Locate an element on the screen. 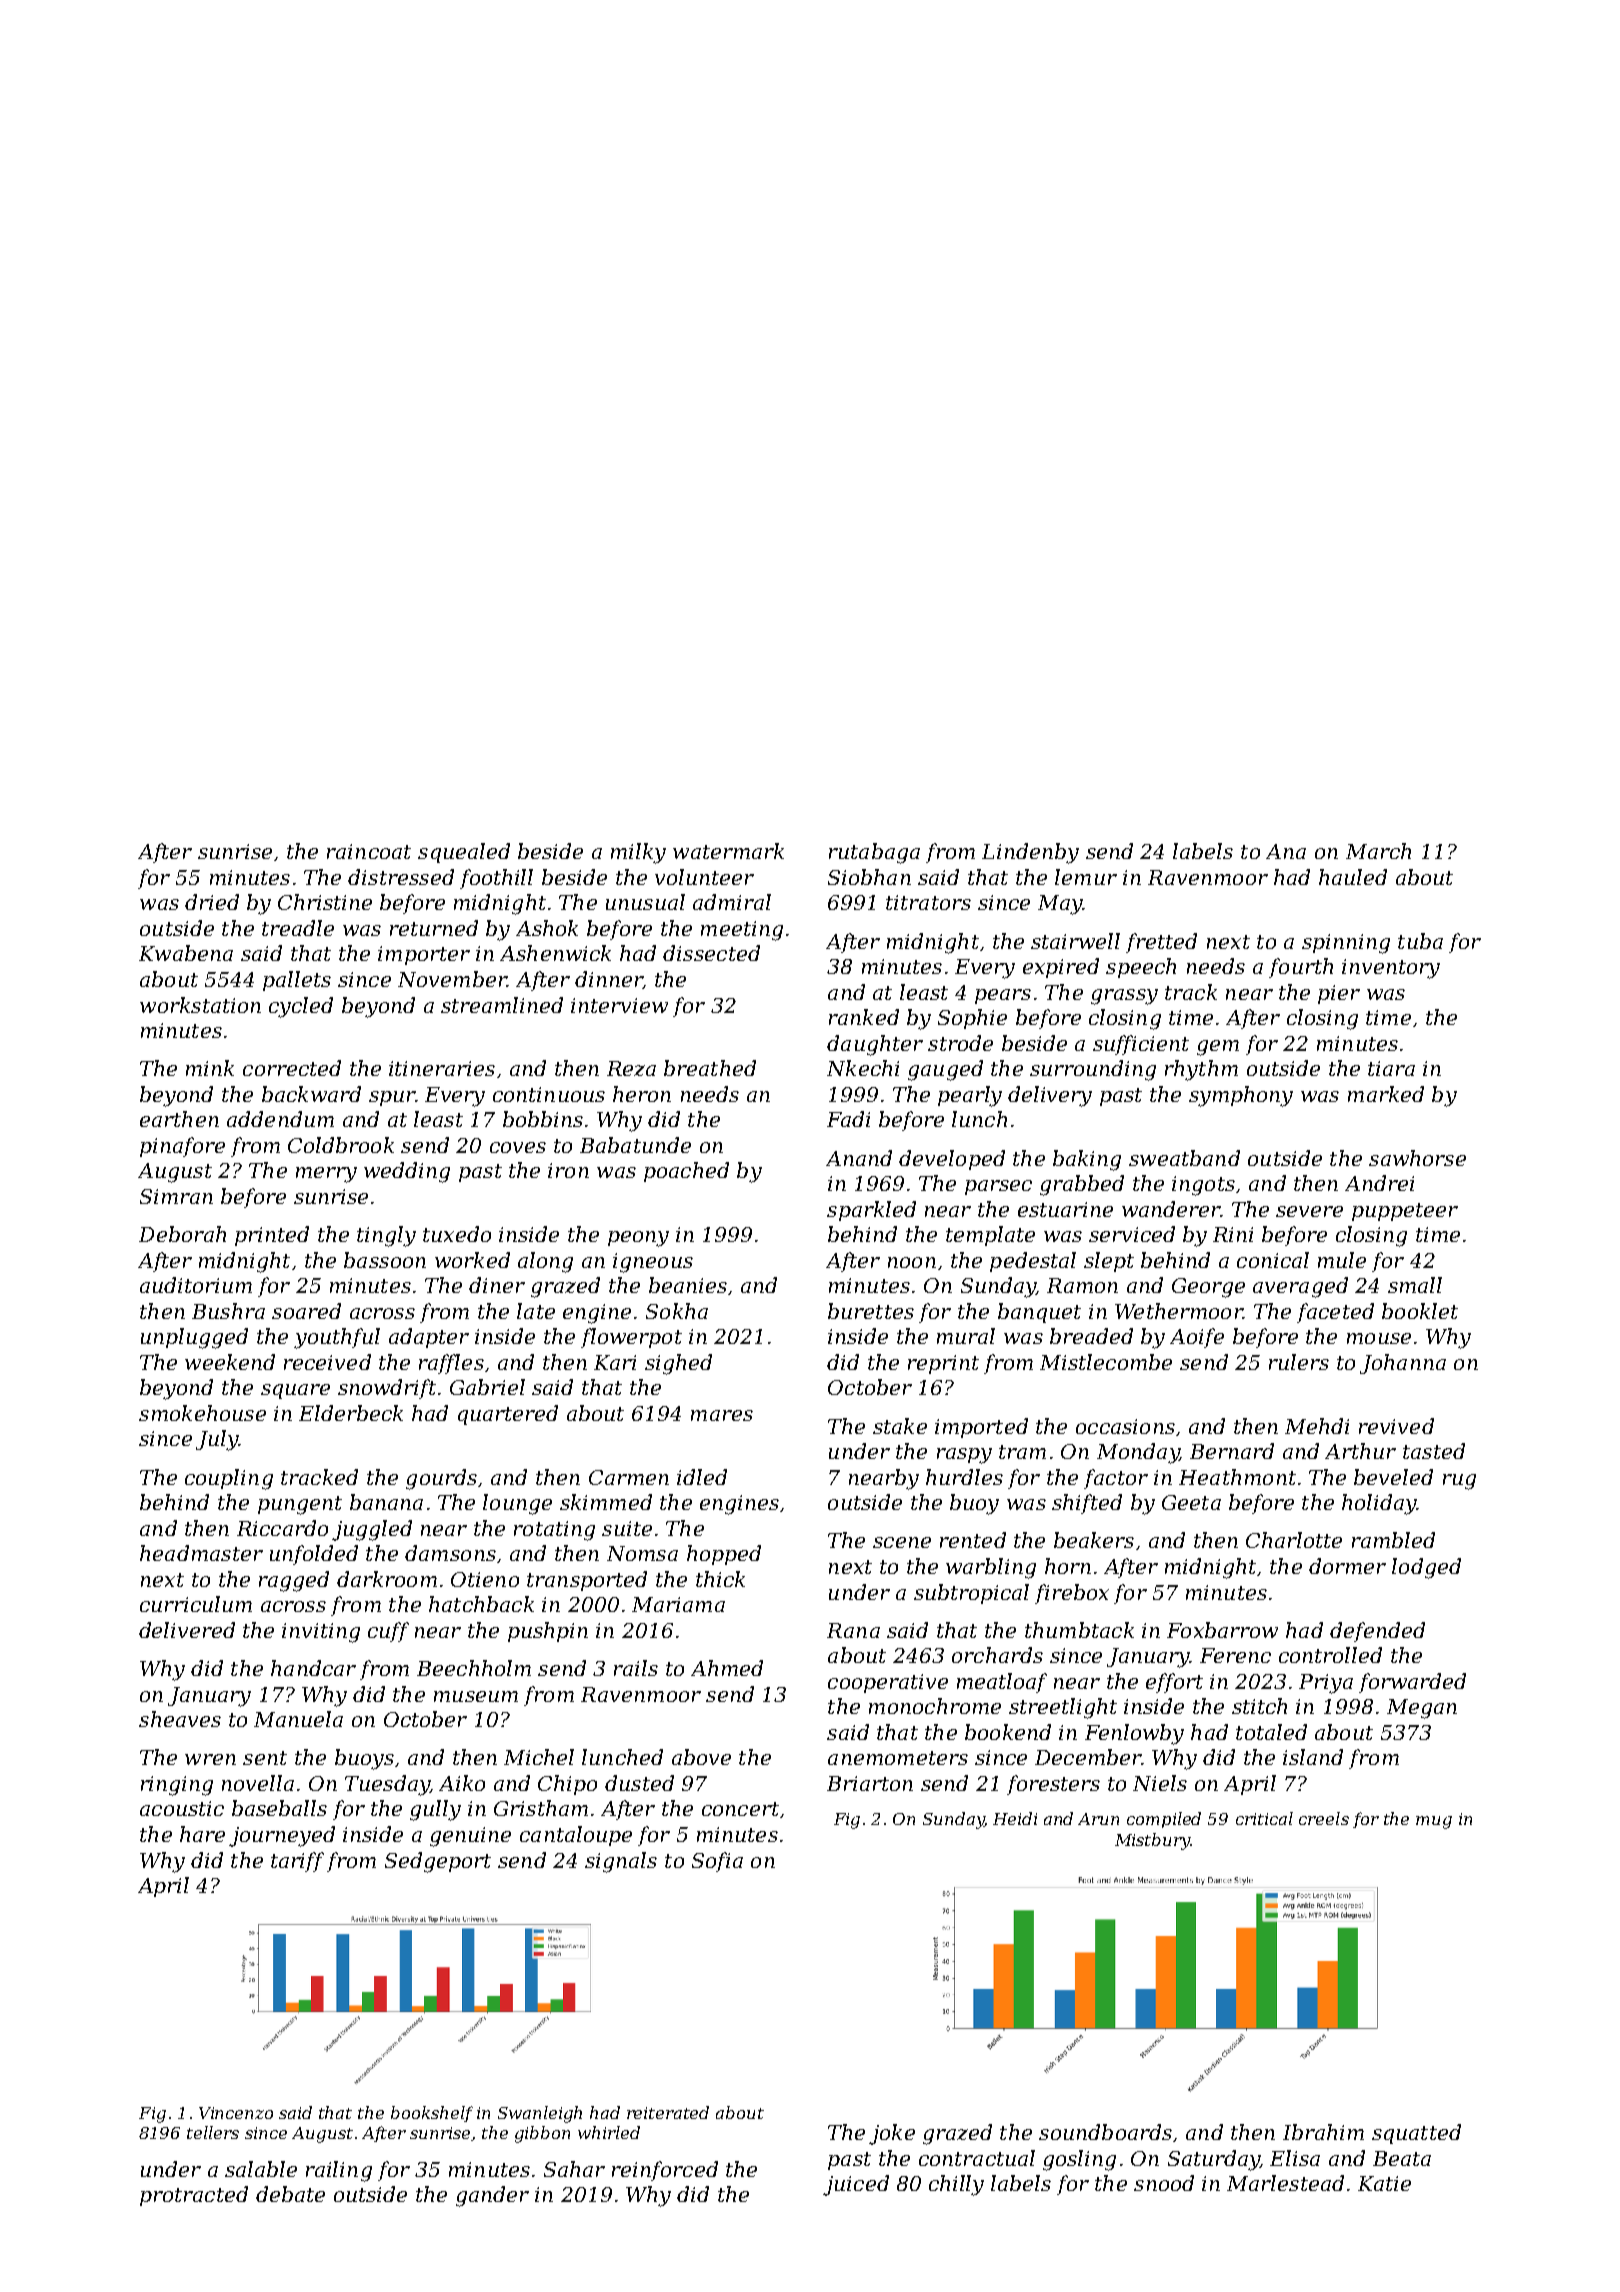 The height and width of the screenshot is (2292, 1620). unplugged is located at coordinates (194, 1338).
